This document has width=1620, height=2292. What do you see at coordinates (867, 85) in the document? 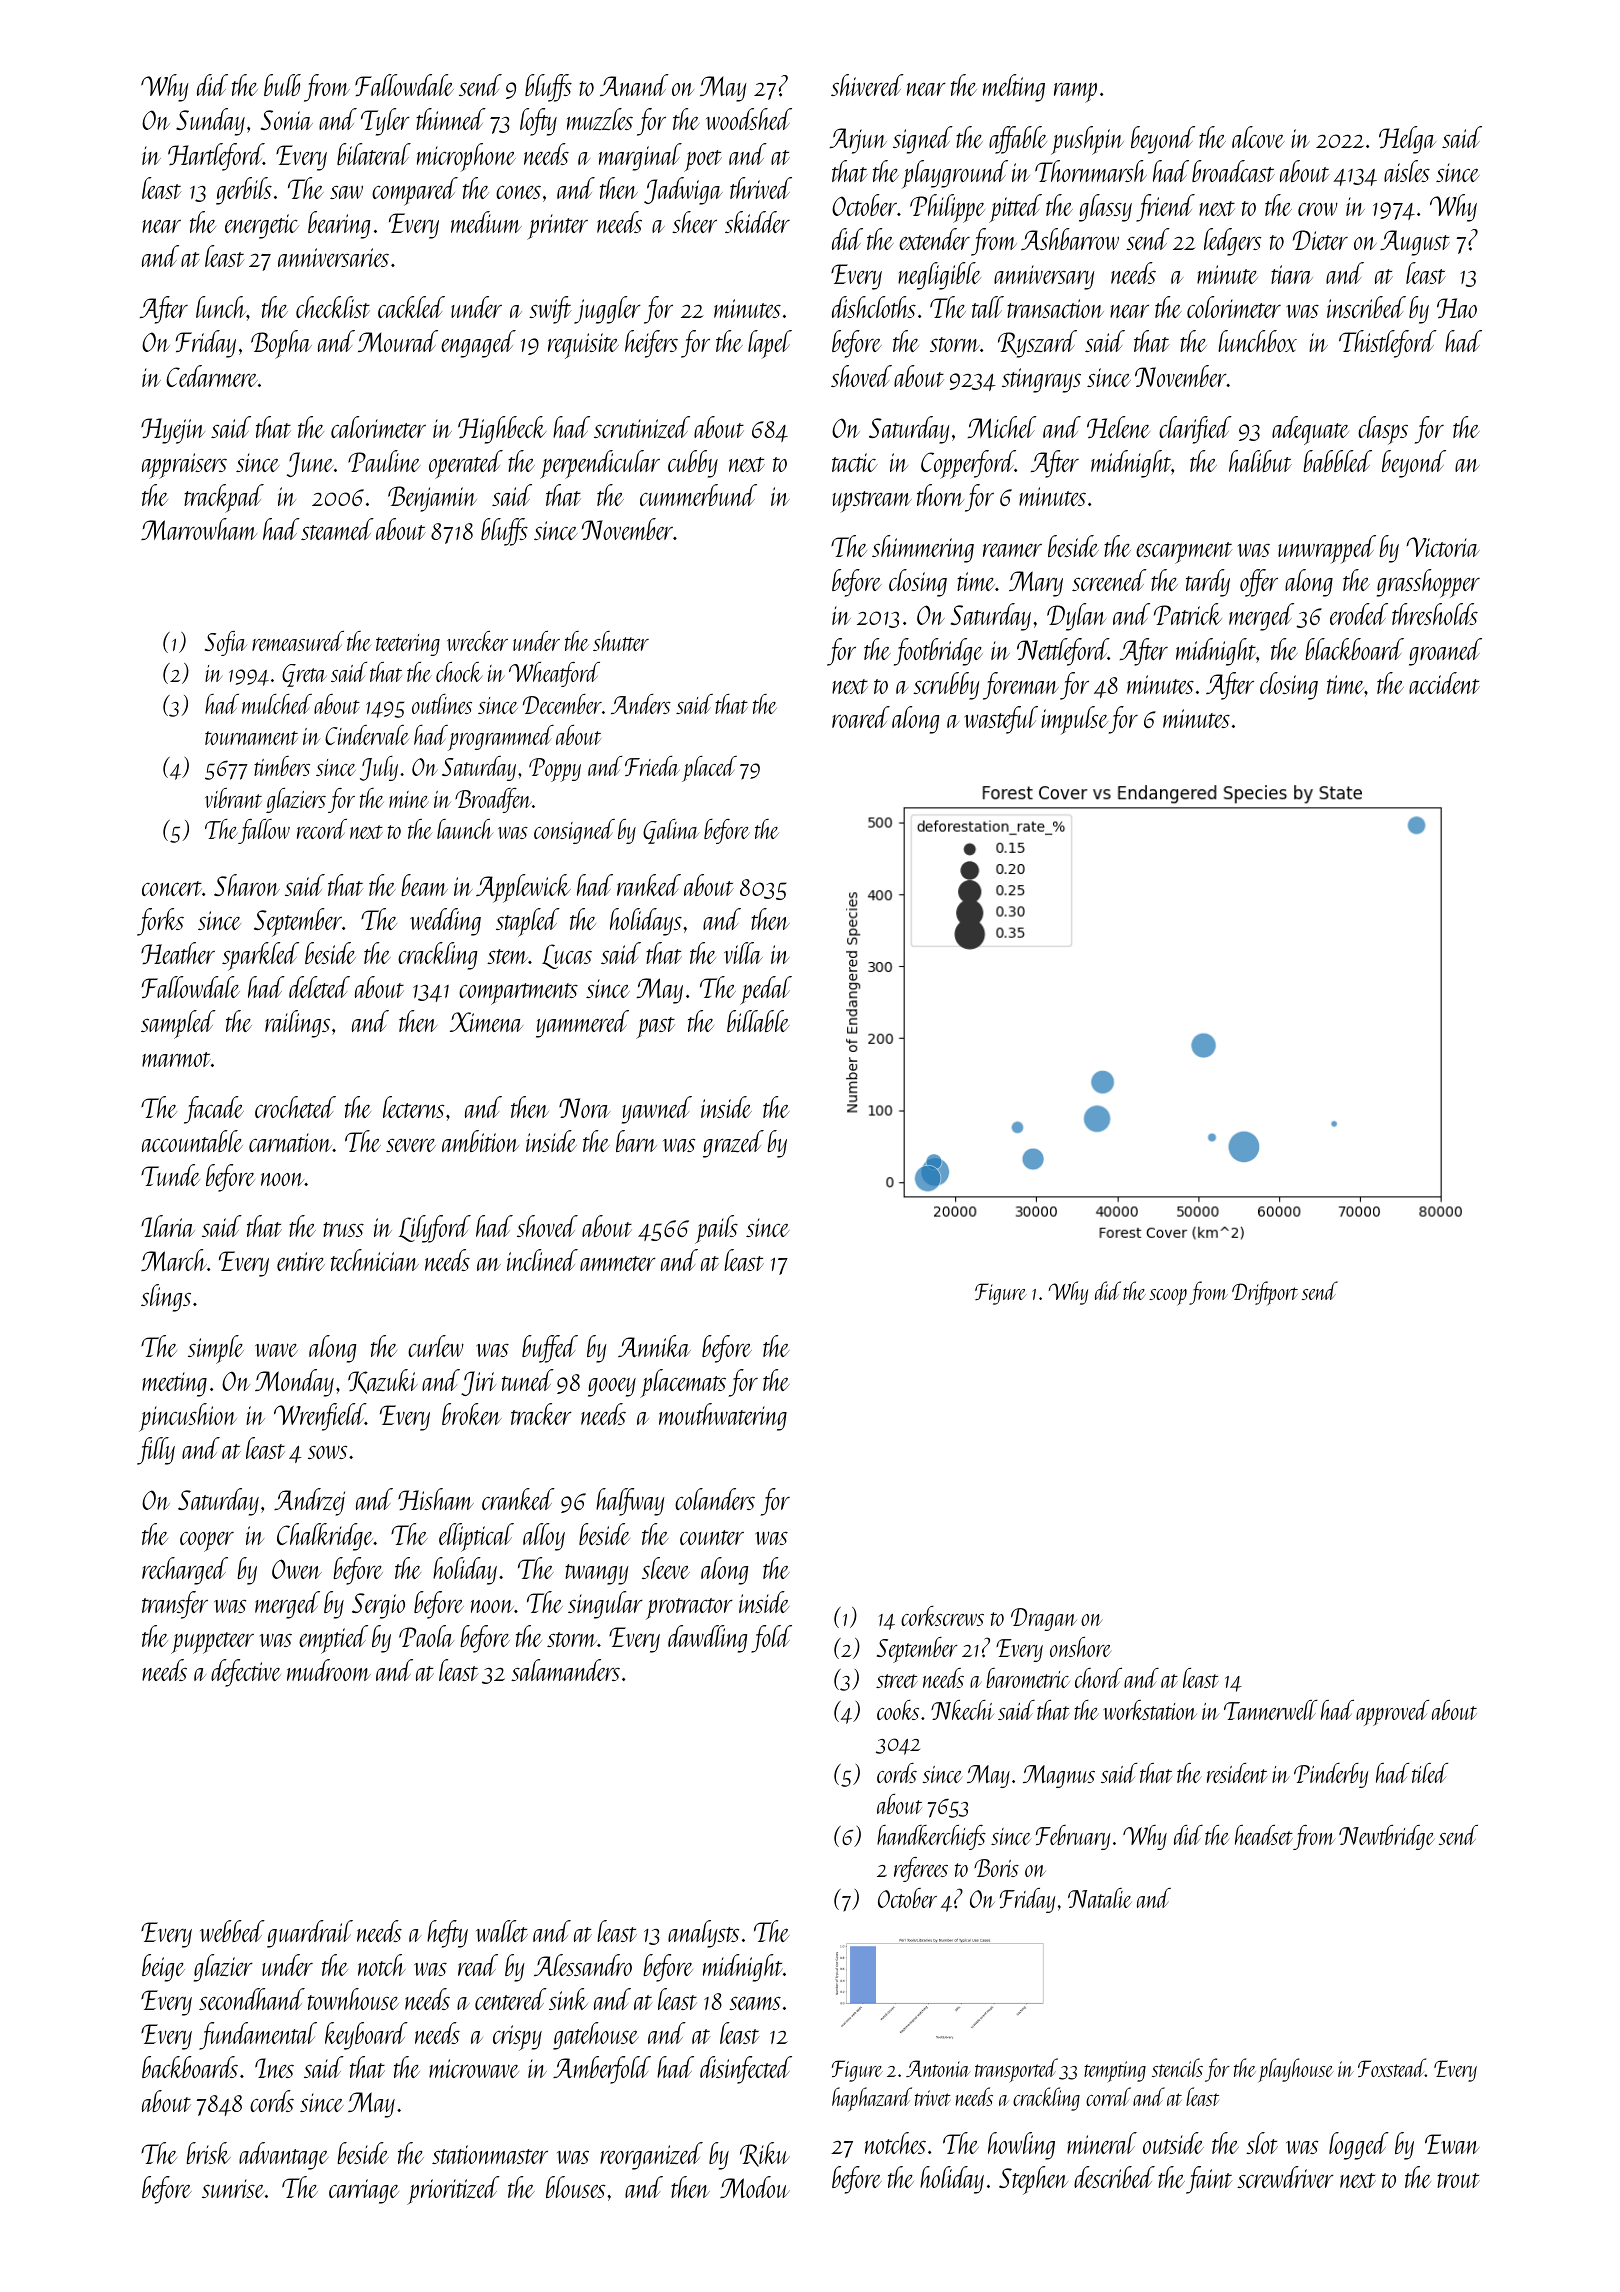
I see `shivered` at bounding box center [867, 85].
